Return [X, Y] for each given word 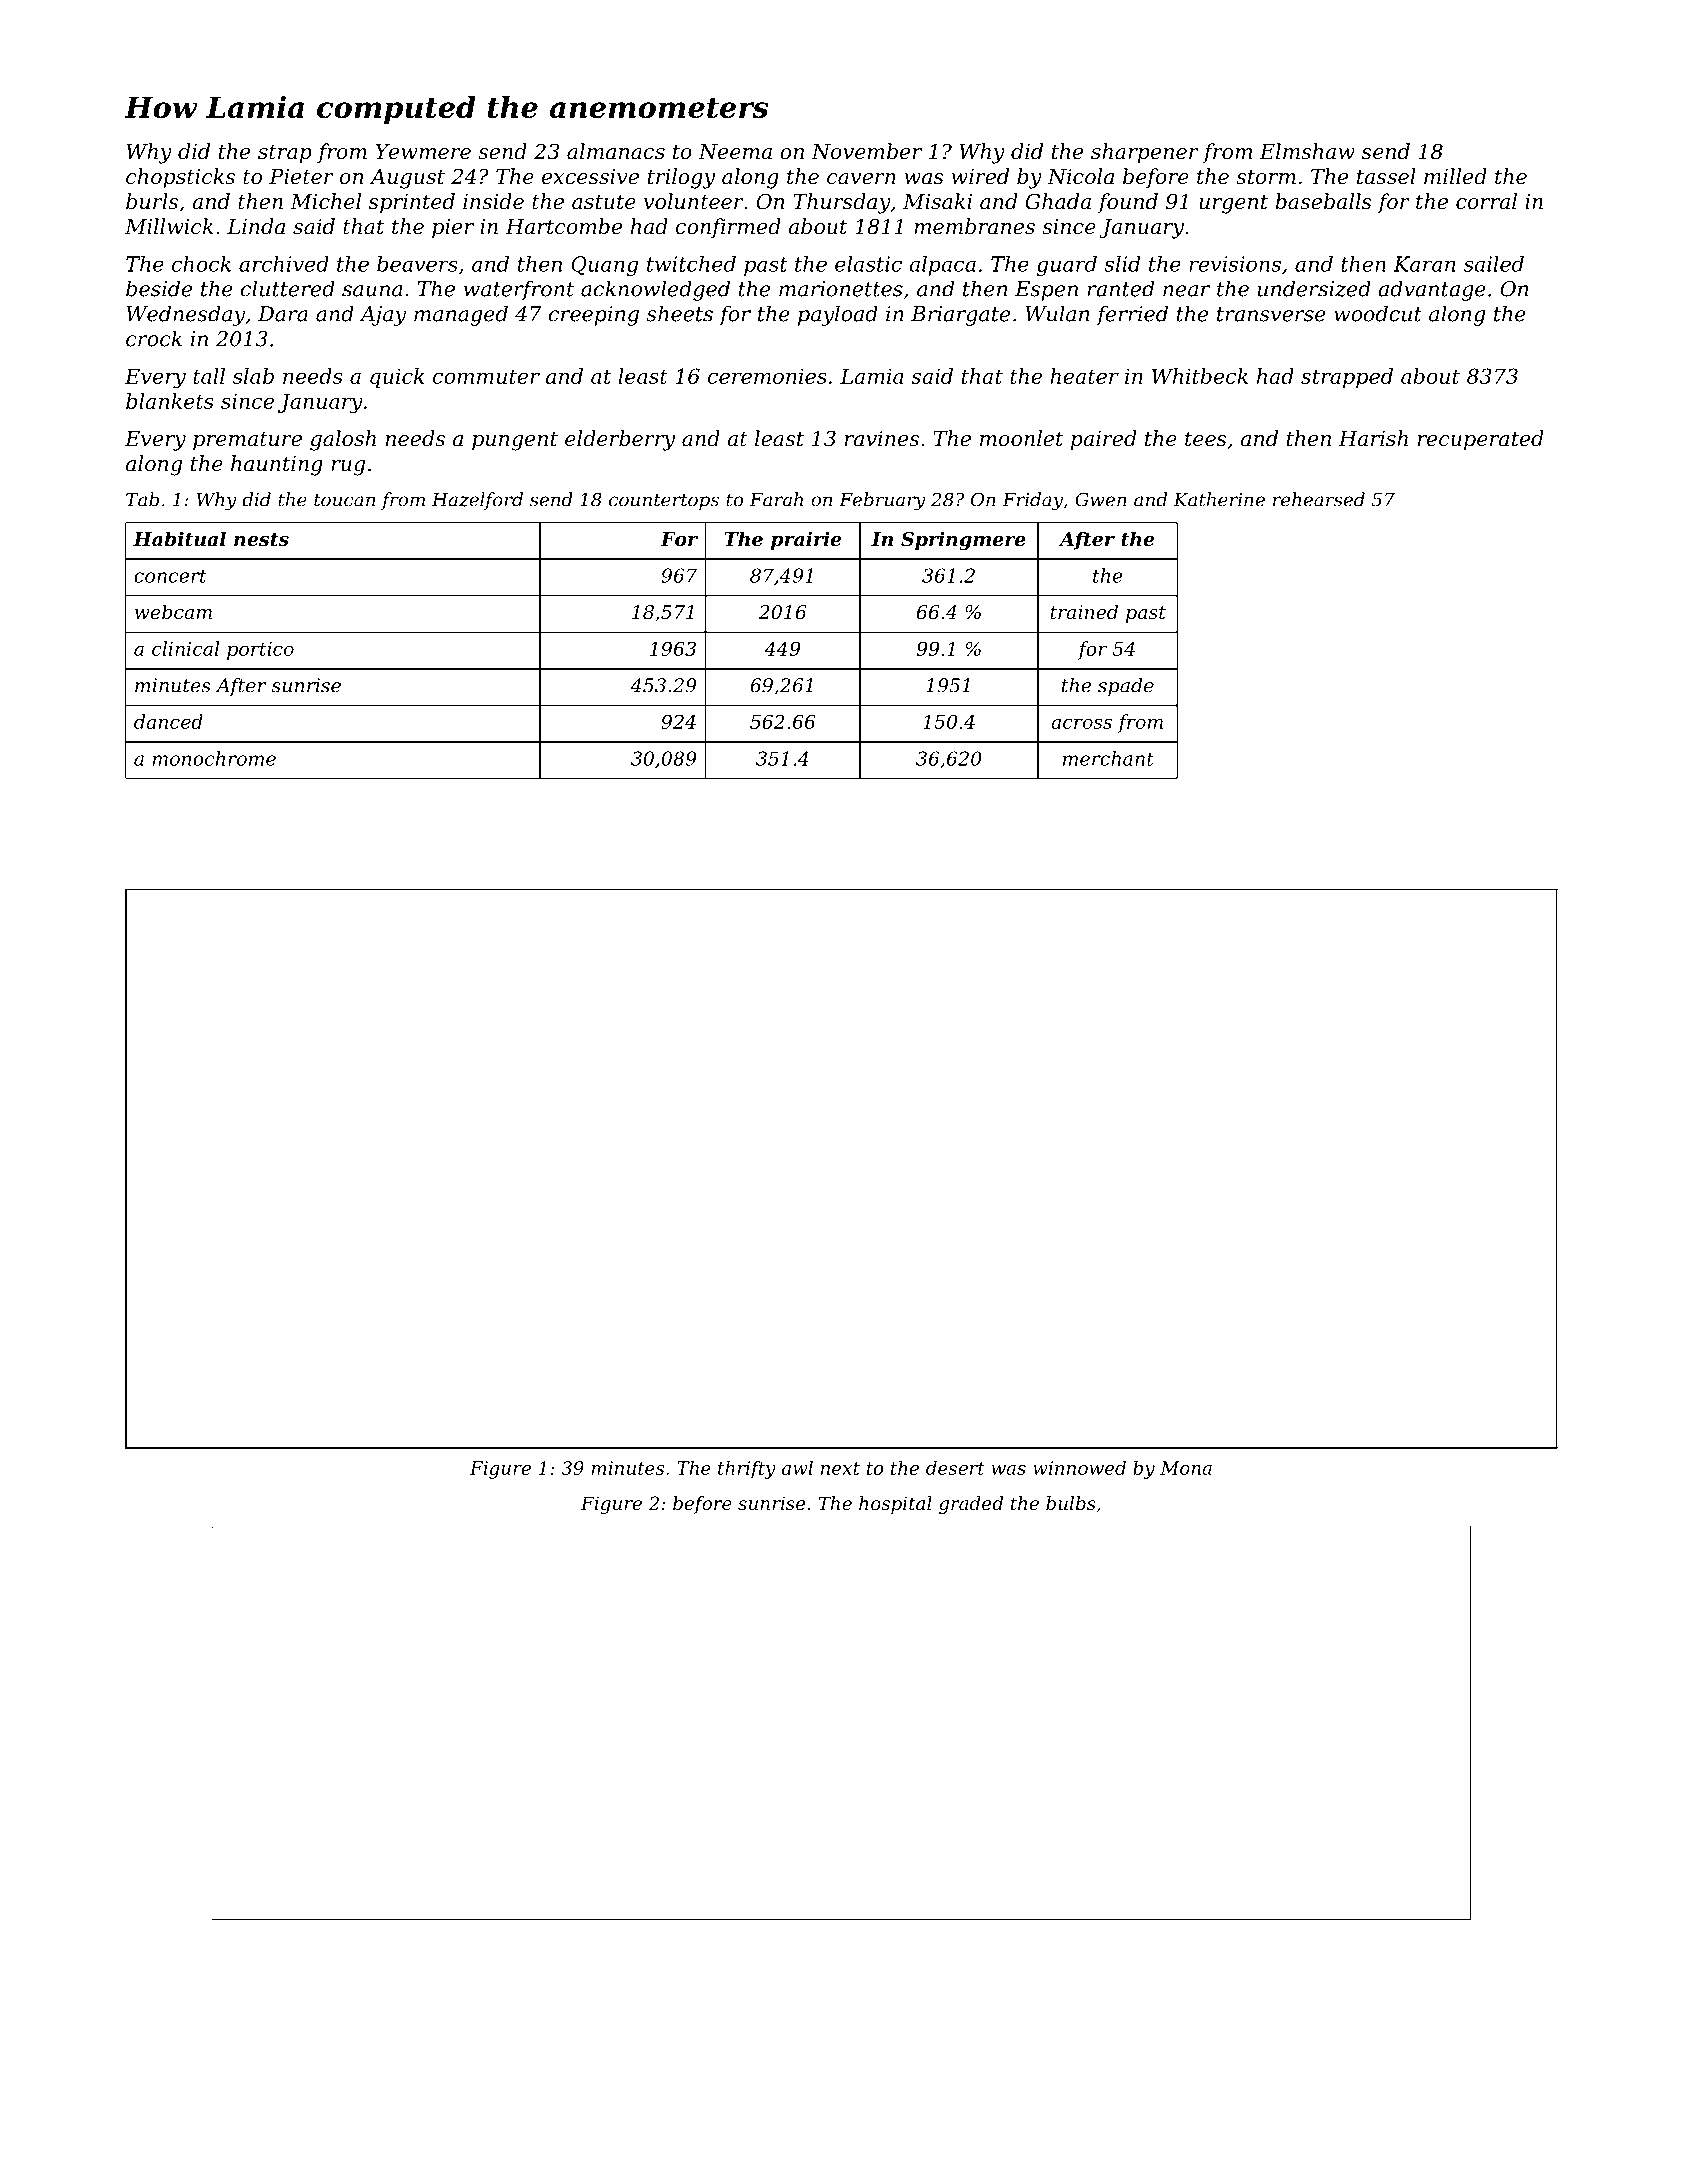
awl [797, 1468]
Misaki [937, 201]
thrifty [747, 1470]
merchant [1108, 758]
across [1081, 723]
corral [1486, 201]
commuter [486, 376]
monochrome [214, 758]
